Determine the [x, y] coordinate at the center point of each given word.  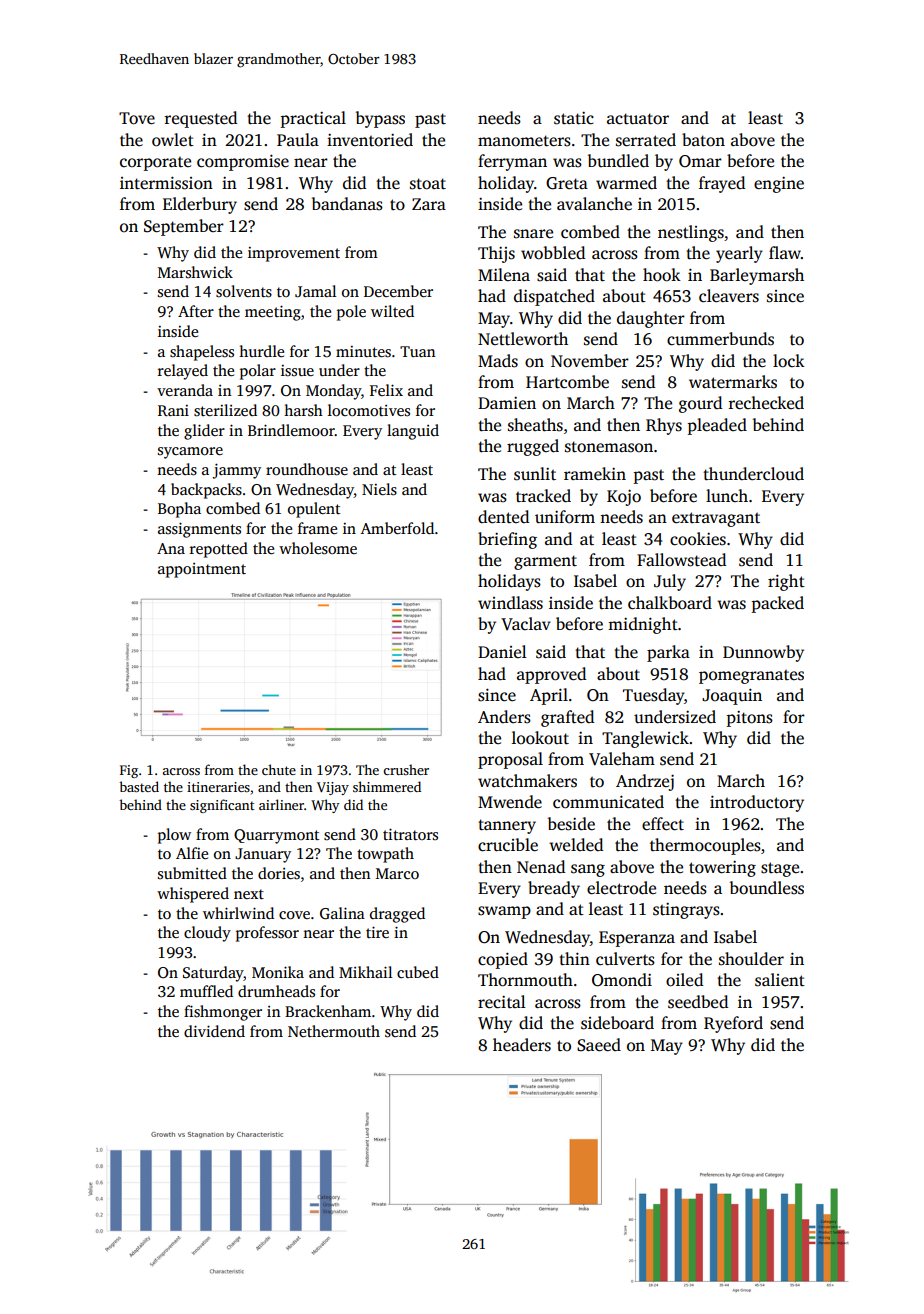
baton [703, 140]
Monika [278, 972]
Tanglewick [645, 739]
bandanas [347, 204]
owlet [173, 140]
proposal [510, 760]
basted [139, 786]
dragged [397, 915]
